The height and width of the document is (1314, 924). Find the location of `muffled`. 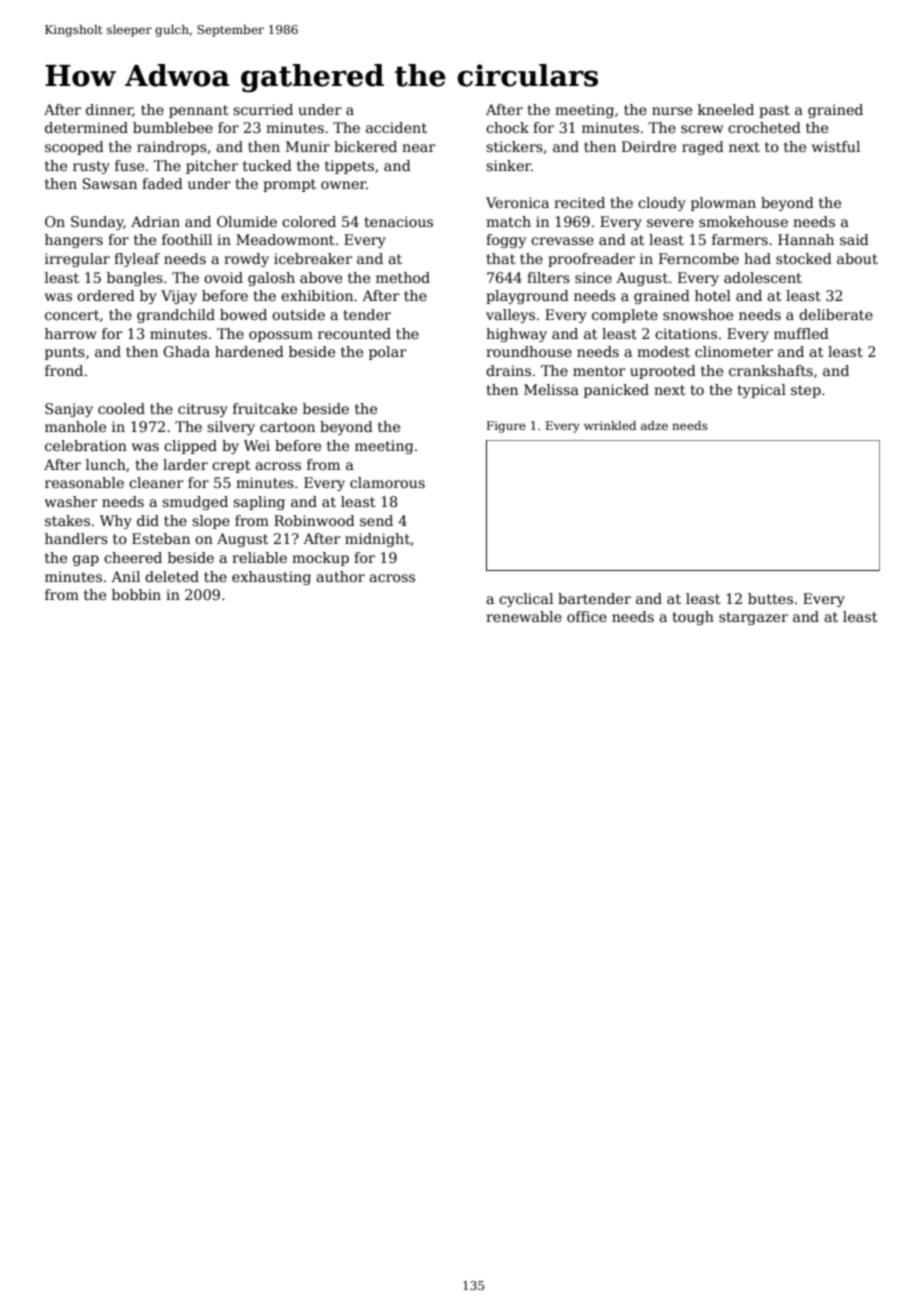

muffled is located at coordinates (801, 333).
